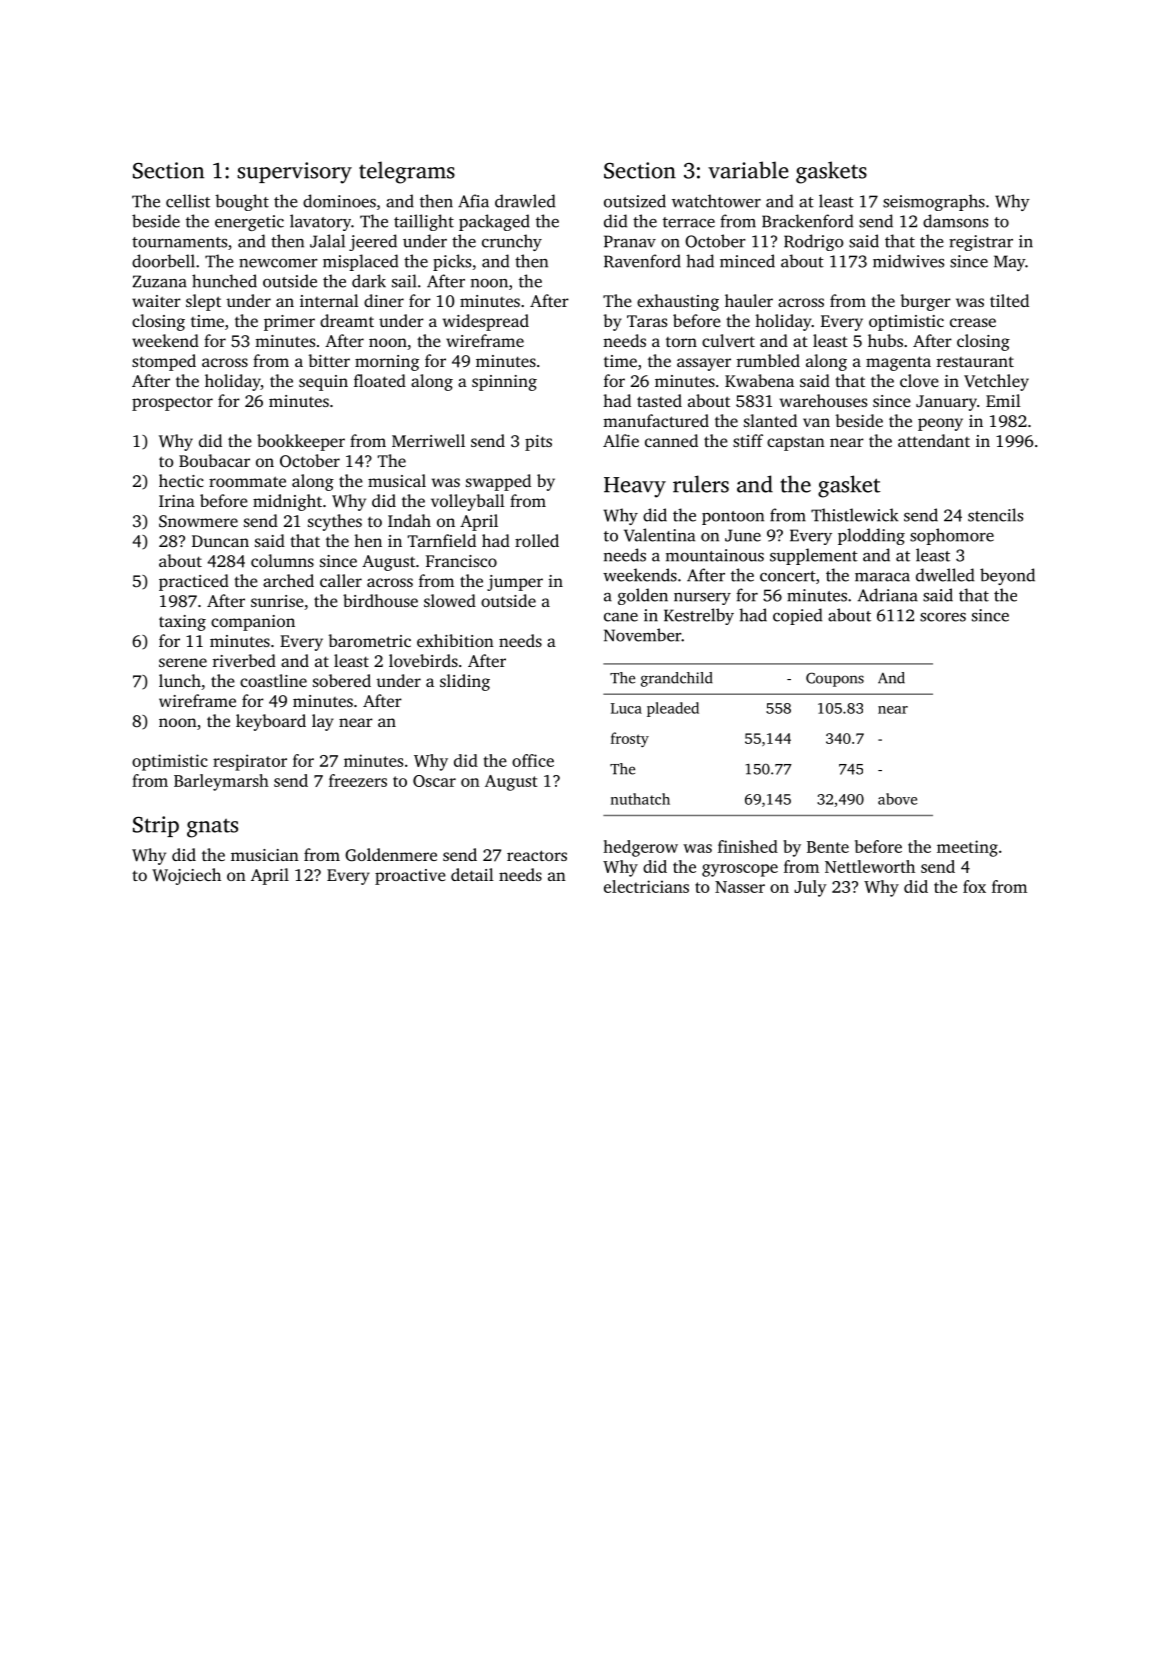  Describe the element at coordinates (934, 440) in the page. I see `attendant` at that location.
